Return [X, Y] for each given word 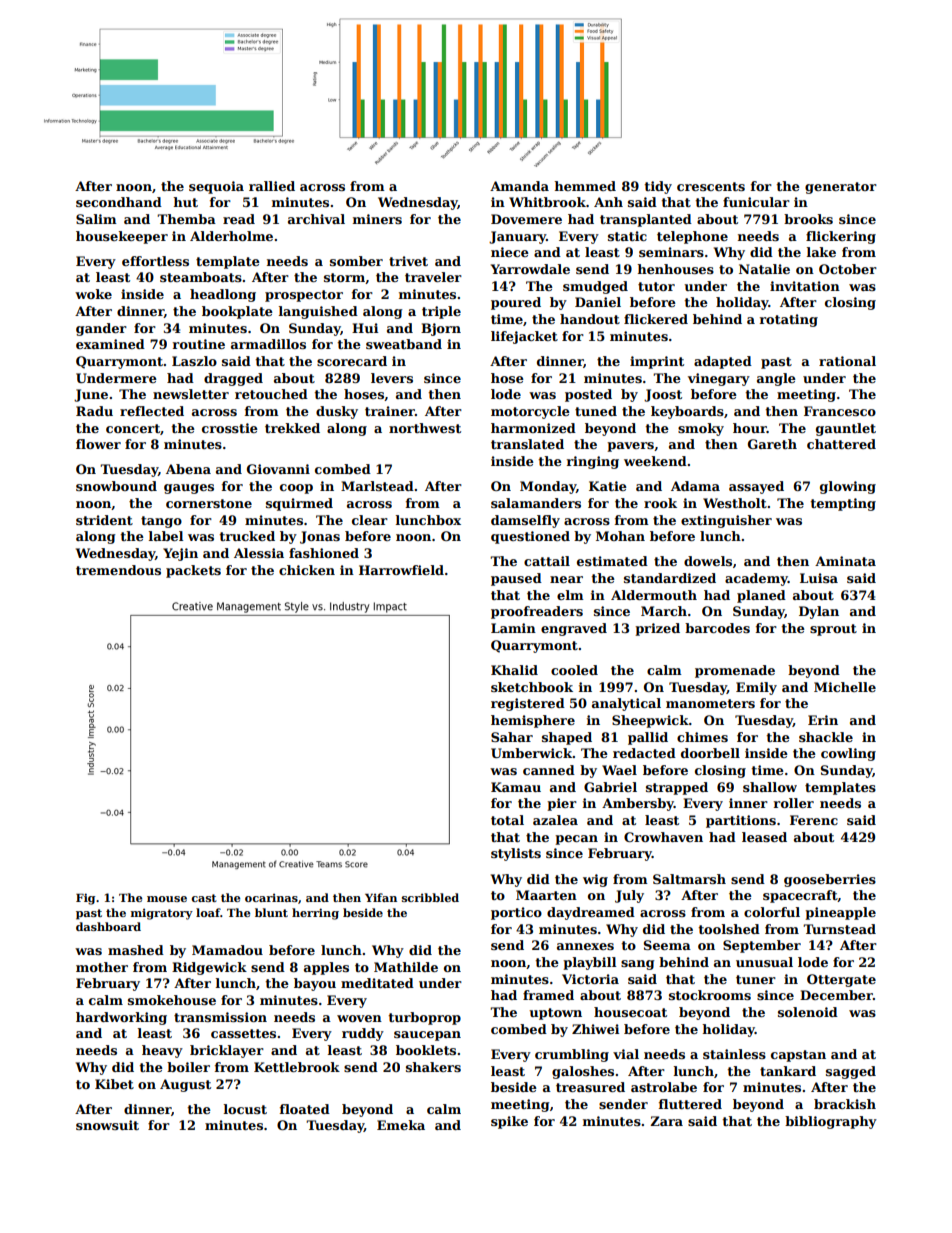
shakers [433, 1067]
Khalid [514, 670]
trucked [247, 536]
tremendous [118, 570]
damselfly [525, 521]
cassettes [243, 1033]
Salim [96, 219]
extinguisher [726, 521]
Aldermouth [654, 595]
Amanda [519, 186]
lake [821, 252]
